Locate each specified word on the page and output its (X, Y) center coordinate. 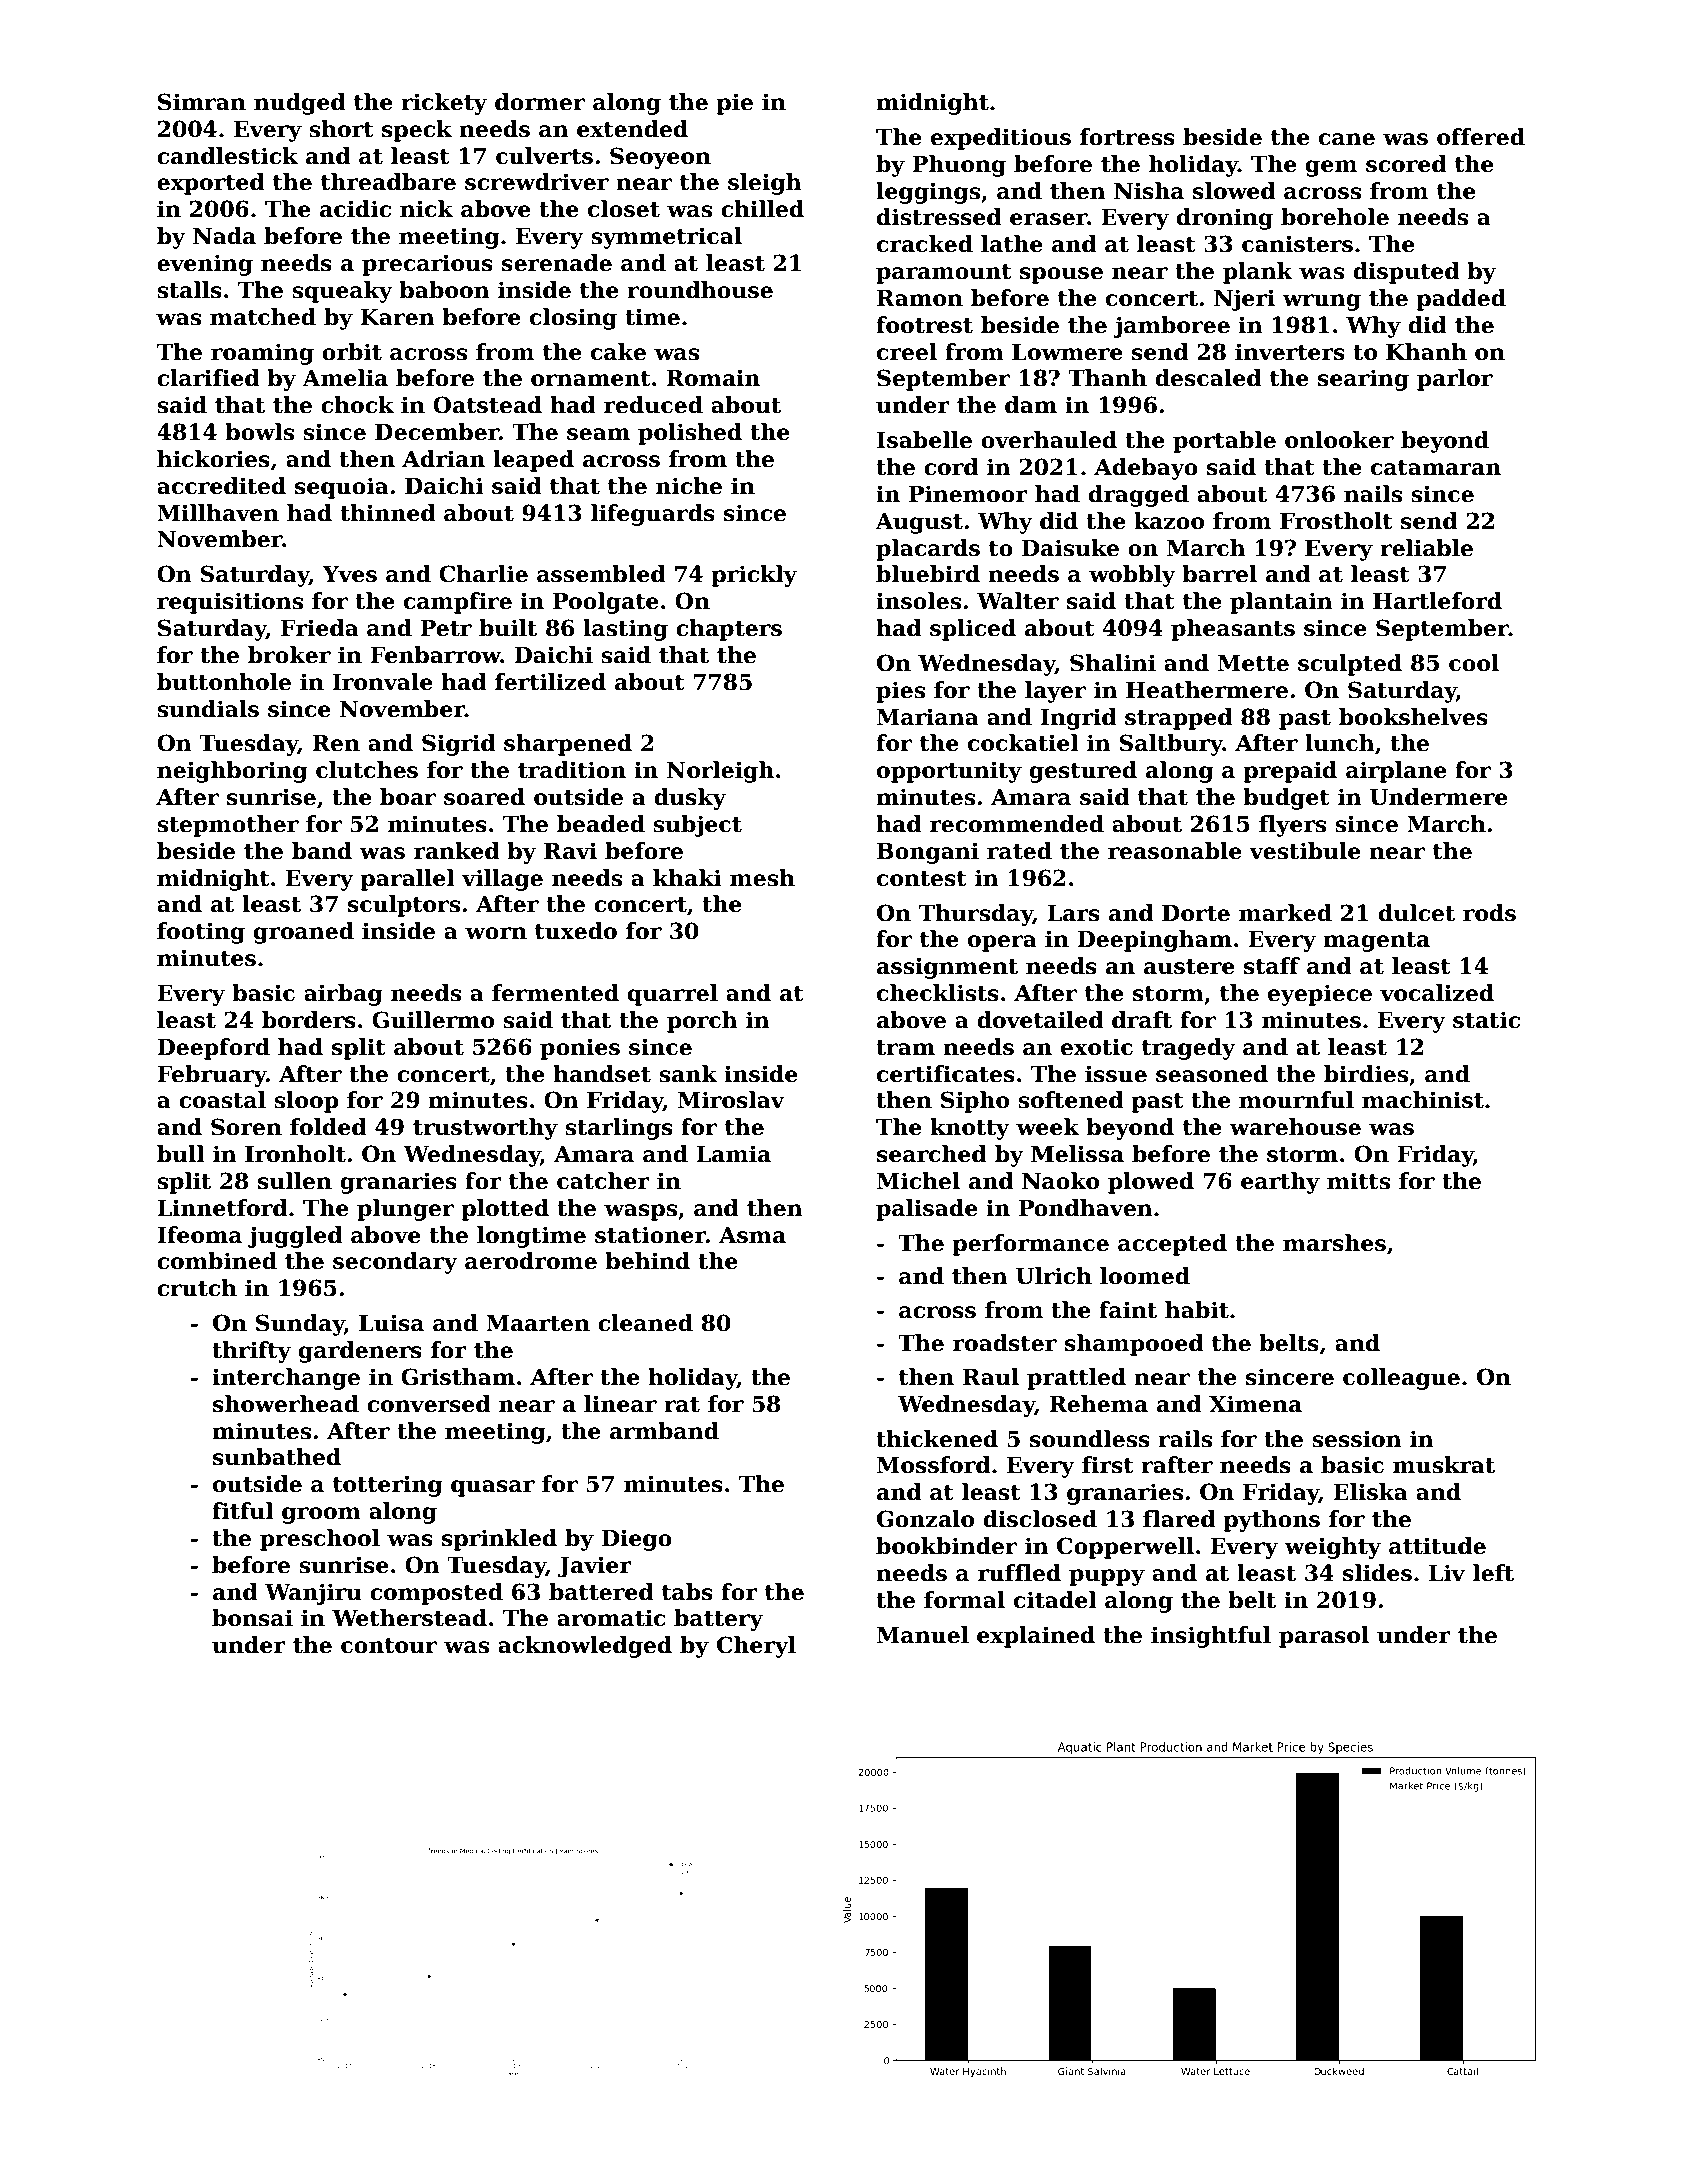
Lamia (733, 1154)
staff (1272, 966)
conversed (429, 1404)
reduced (653, 405)
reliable (1426, 548)
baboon (444, 290)
